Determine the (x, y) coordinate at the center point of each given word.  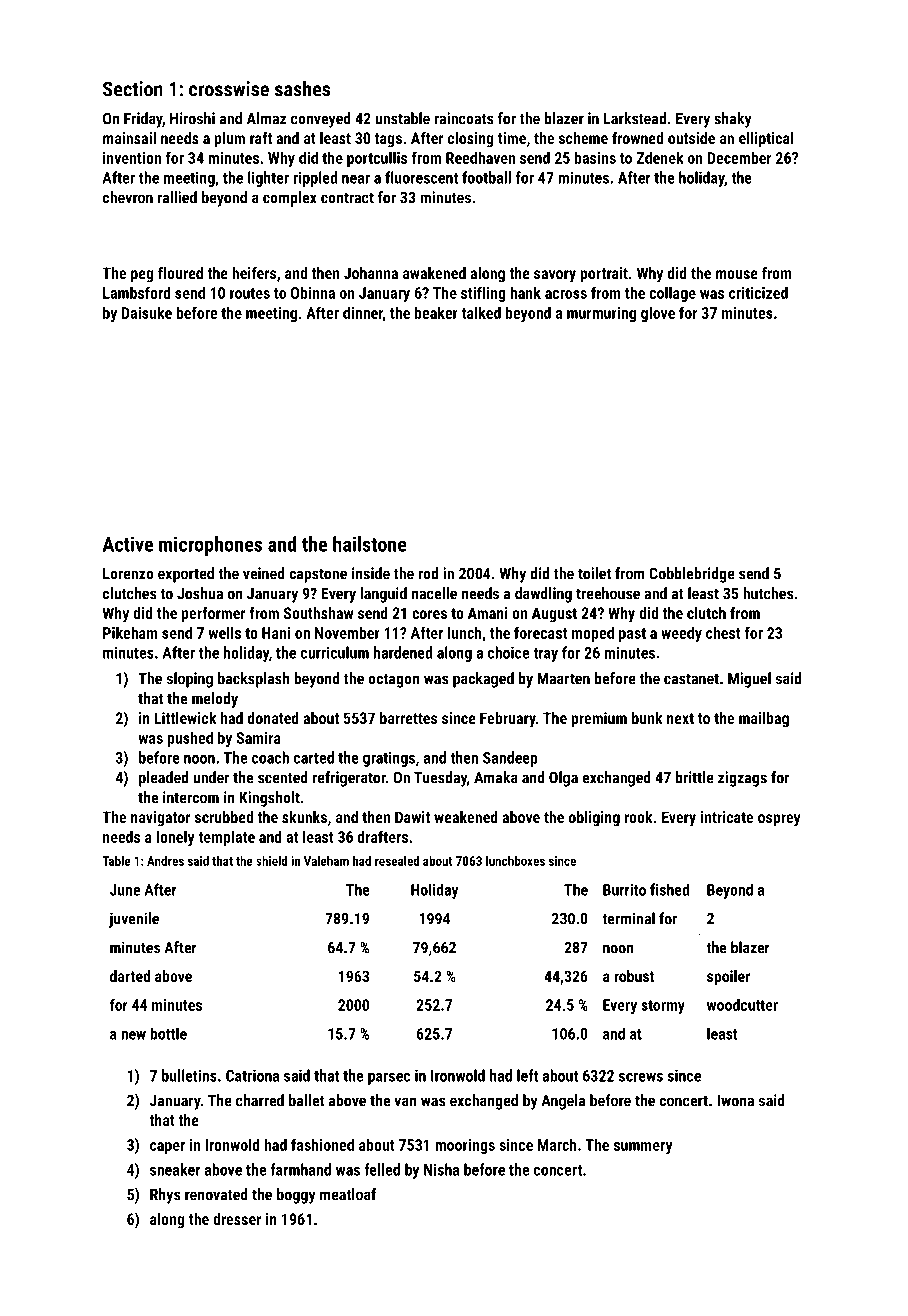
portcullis (377, 159)
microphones (210, 546)
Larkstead (635, 118)
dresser (237, 1219)
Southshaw (318, 613)
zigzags (742, 779)
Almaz (266, 118)
